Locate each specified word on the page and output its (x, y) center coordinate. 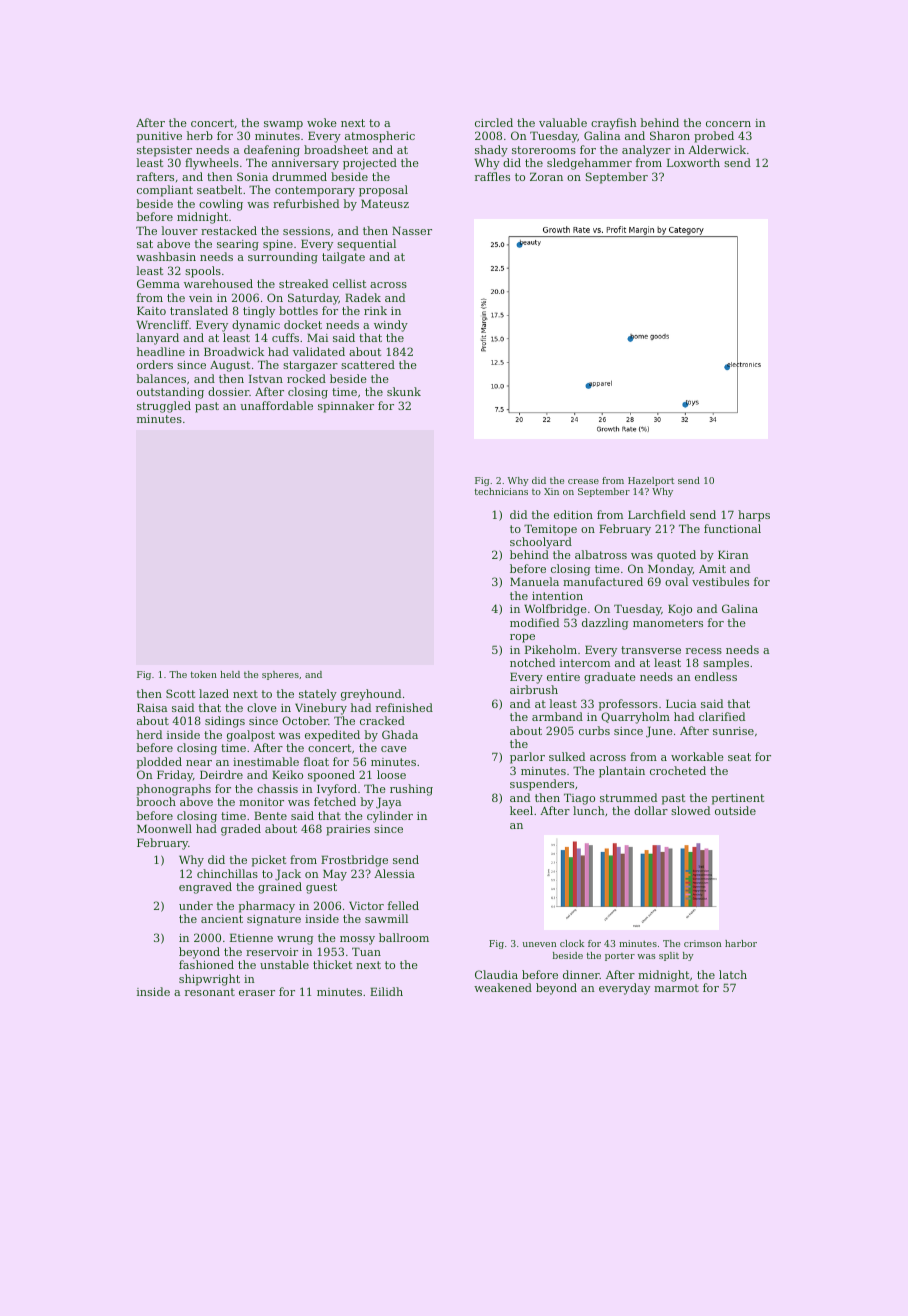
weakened (503, 987)
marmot (676, 988)
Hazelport (651, 481)
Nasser (412, 230)
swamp (283, 125)
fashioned (206, 964)
